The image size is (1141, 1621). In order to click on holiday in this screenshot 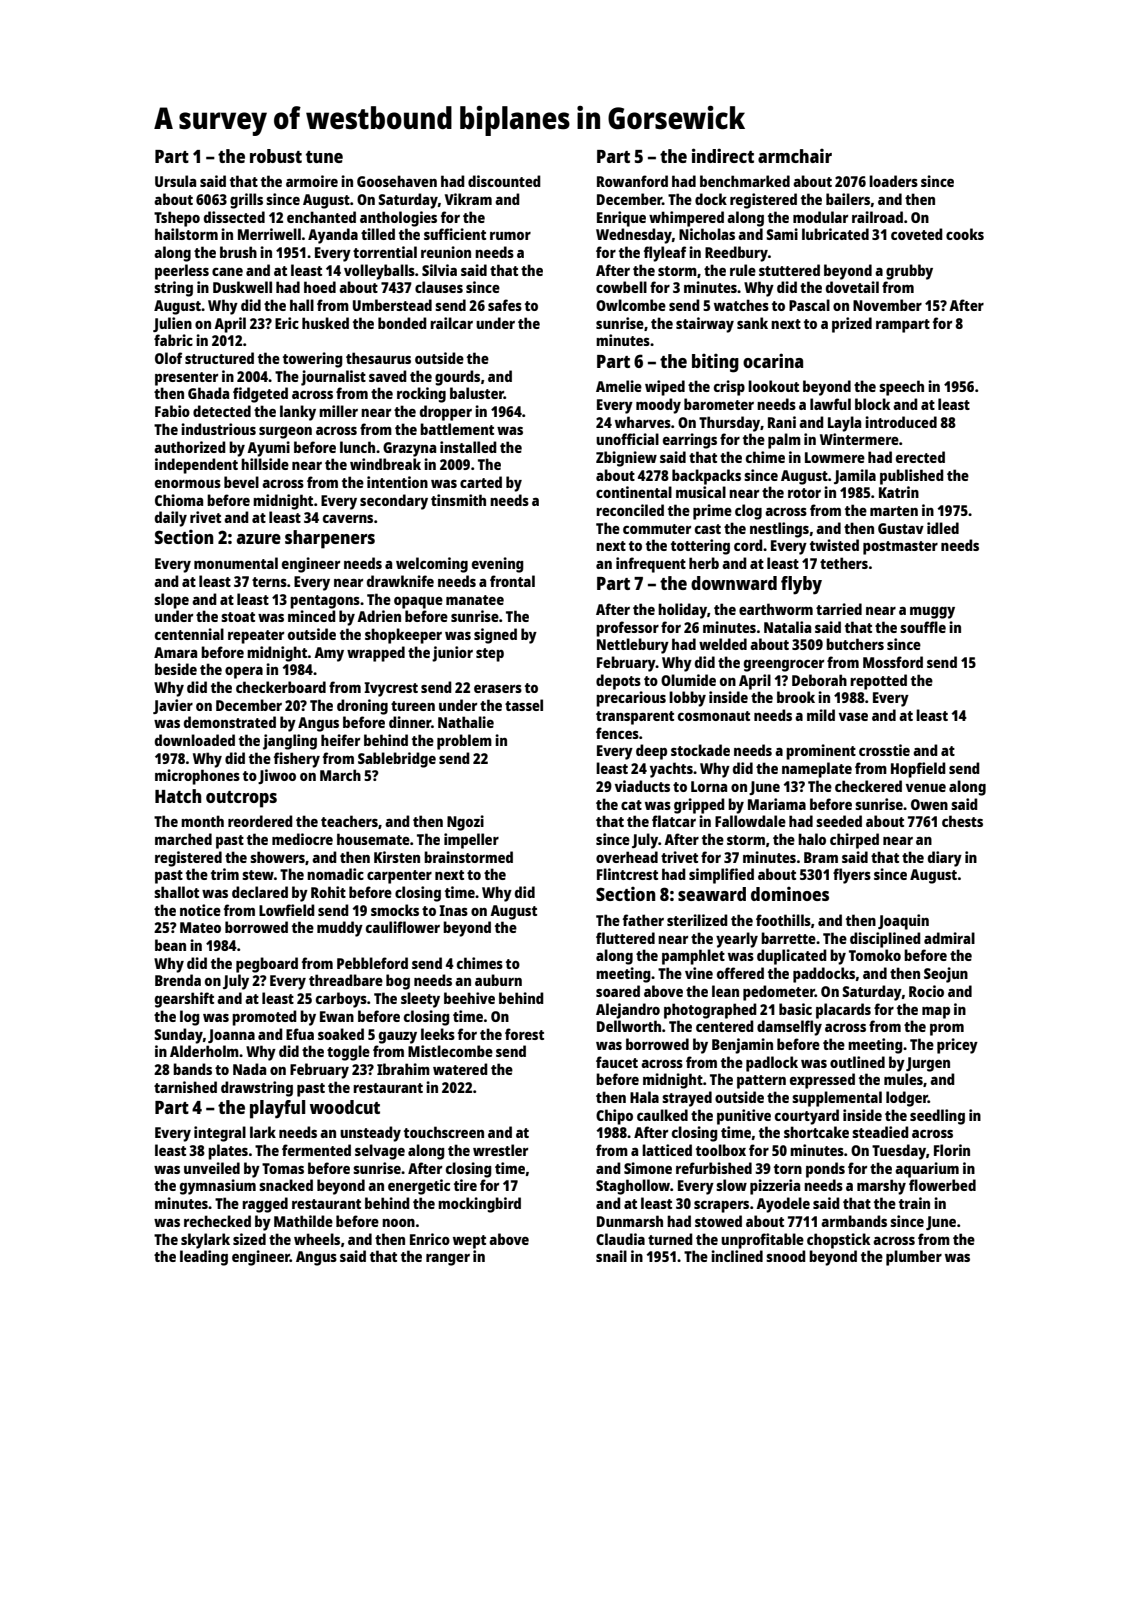, I will do `click(682, 611)`.
